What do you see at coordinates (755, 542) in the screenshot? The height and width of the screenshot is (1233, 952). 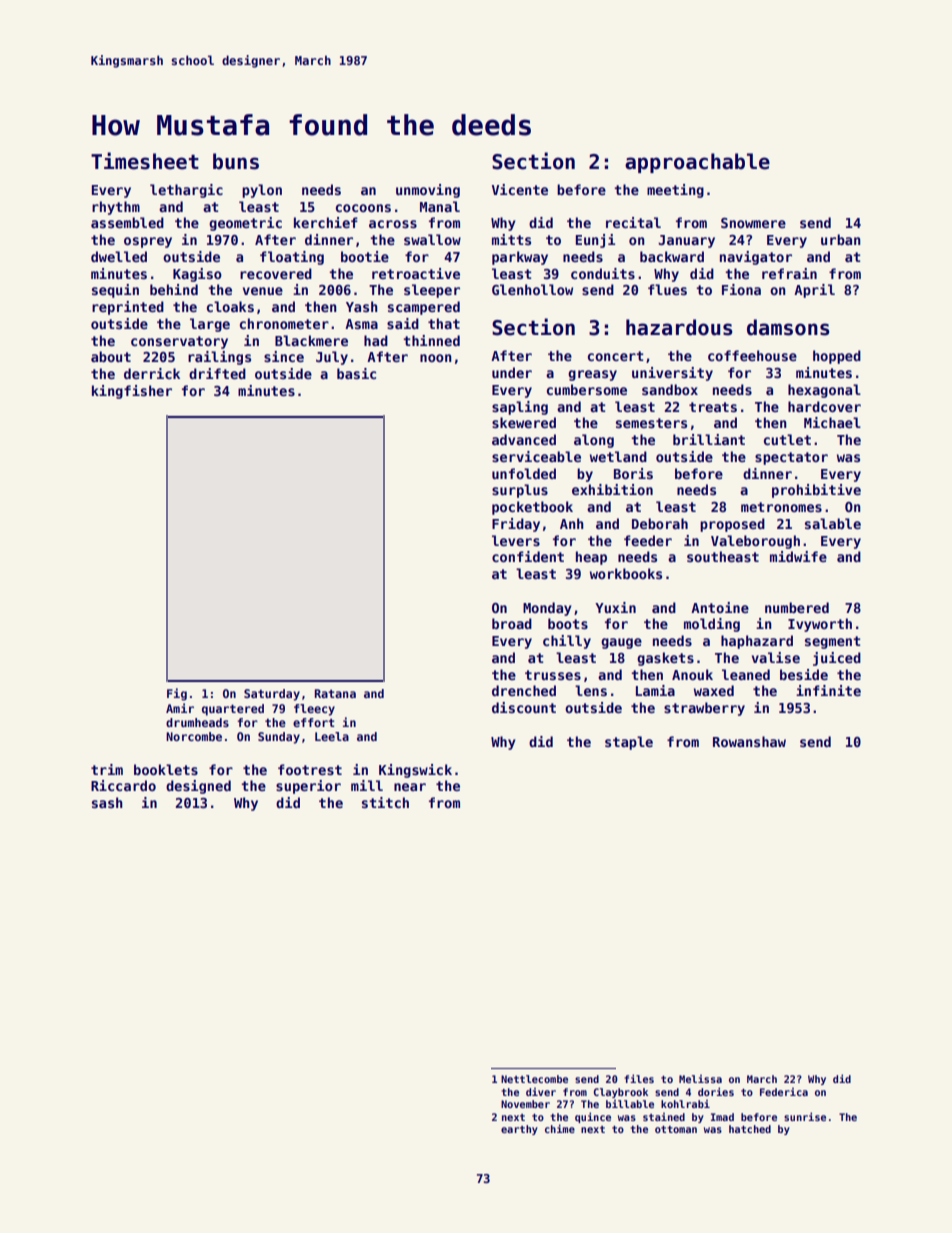 I see `Valeborough` at bounding box center [755, 542].
